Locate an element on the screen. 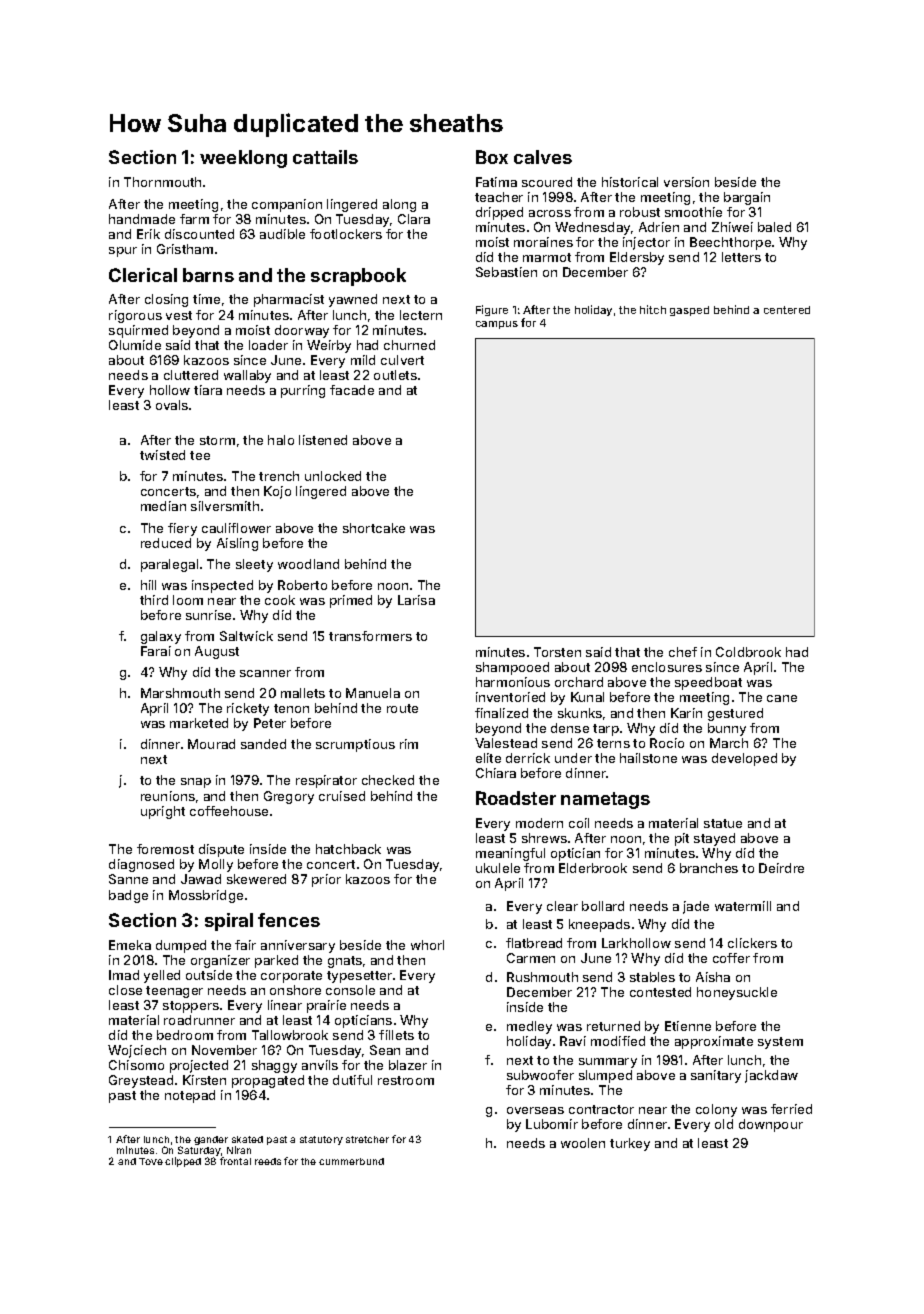  woolen is located at coordinates (583, 1143).
